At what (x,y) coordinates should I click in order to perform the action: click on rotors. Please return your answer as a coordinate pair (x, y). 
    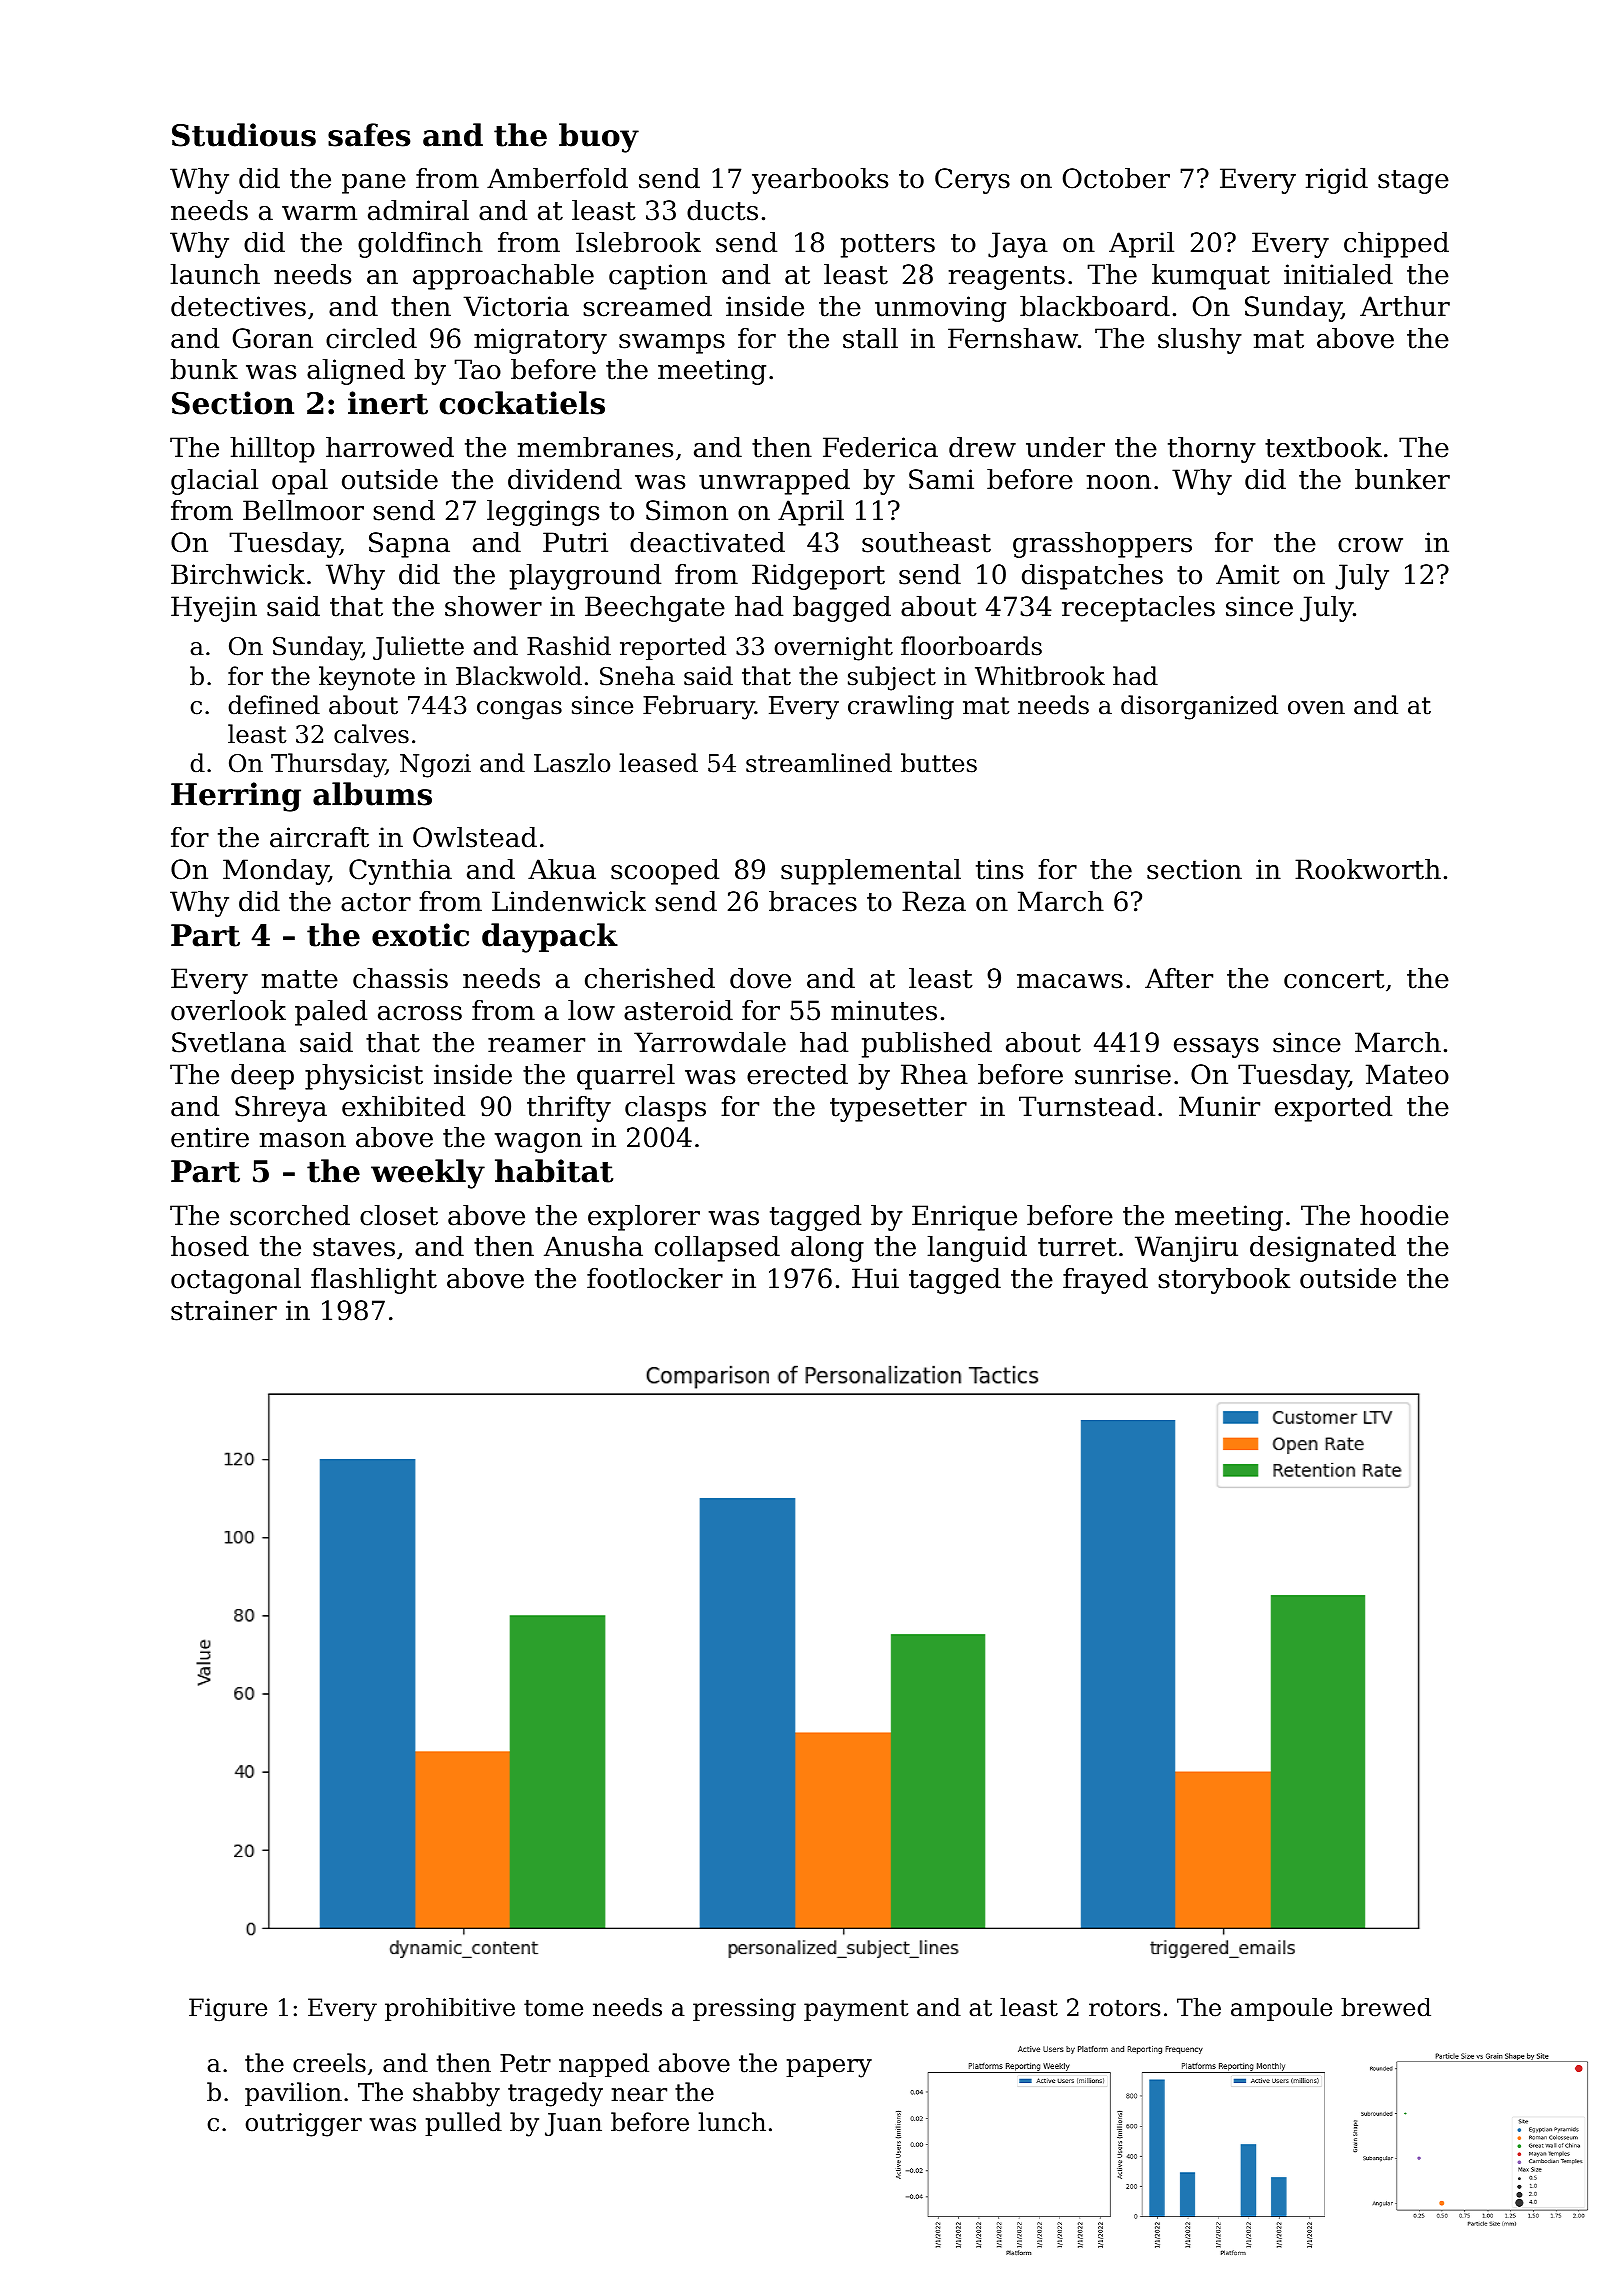
    Looking at the image, I should click on (1125, 2008).
